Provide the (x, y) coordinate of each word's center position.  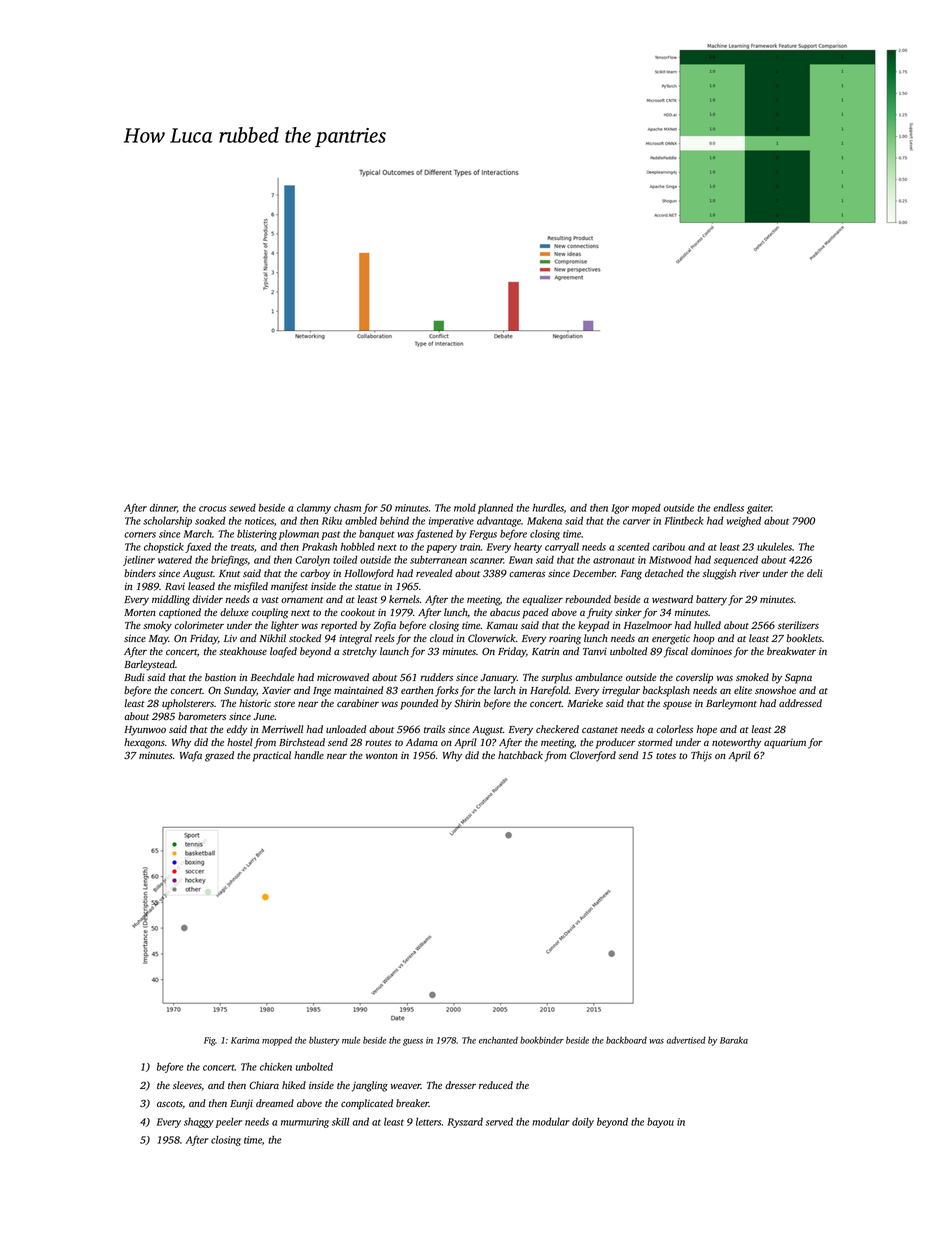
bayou (660, 1123)
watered (175, 560)
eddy (237, 730)
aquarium (785, 744)
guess (413, 1042)
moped (646, 509)
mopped (277, 1041)
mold (465, 508)
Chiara (264, 1085)
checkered (557, 729)
